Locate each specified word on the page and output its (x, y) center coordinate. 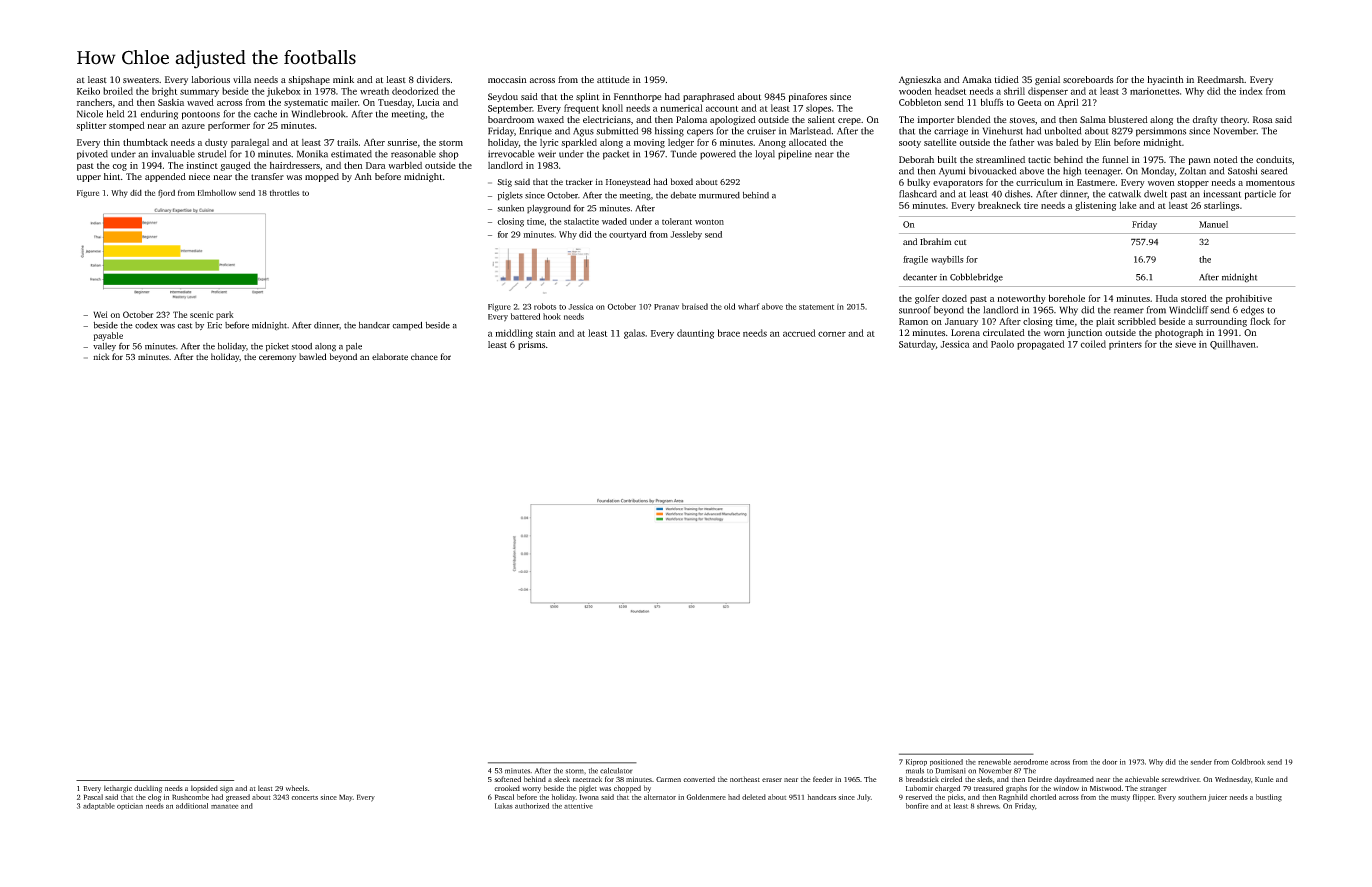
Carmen (668, 779)
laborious (210, 79)
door (1109, 762)
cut (960, 242)
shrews (988, 806)
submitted (617, 131)
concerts (305, 797)
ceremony (277, 358)
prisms (531, 345)
